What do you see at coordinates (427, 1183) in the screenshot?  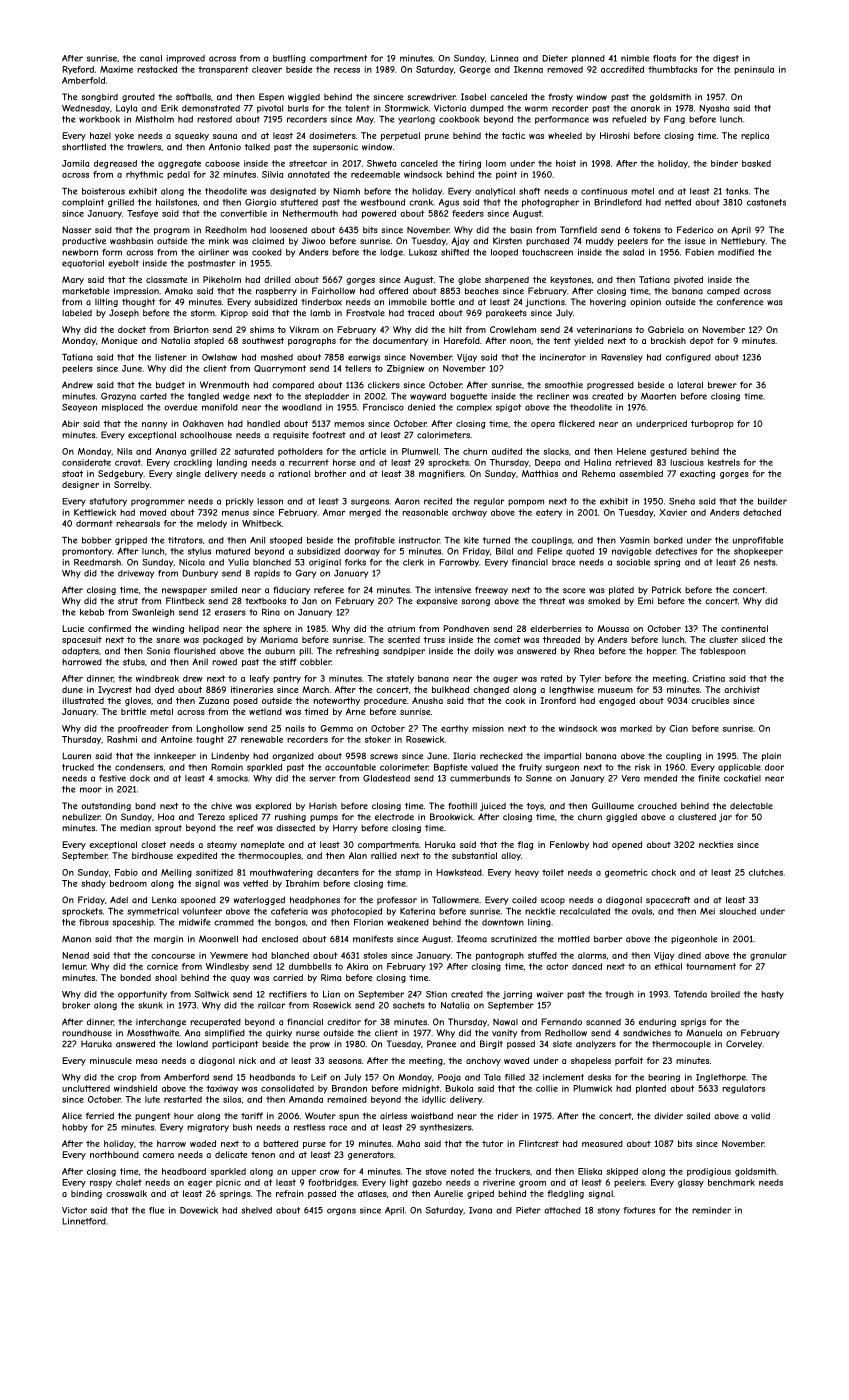 I see `gazebo` at bounding box center [427, 1183].
